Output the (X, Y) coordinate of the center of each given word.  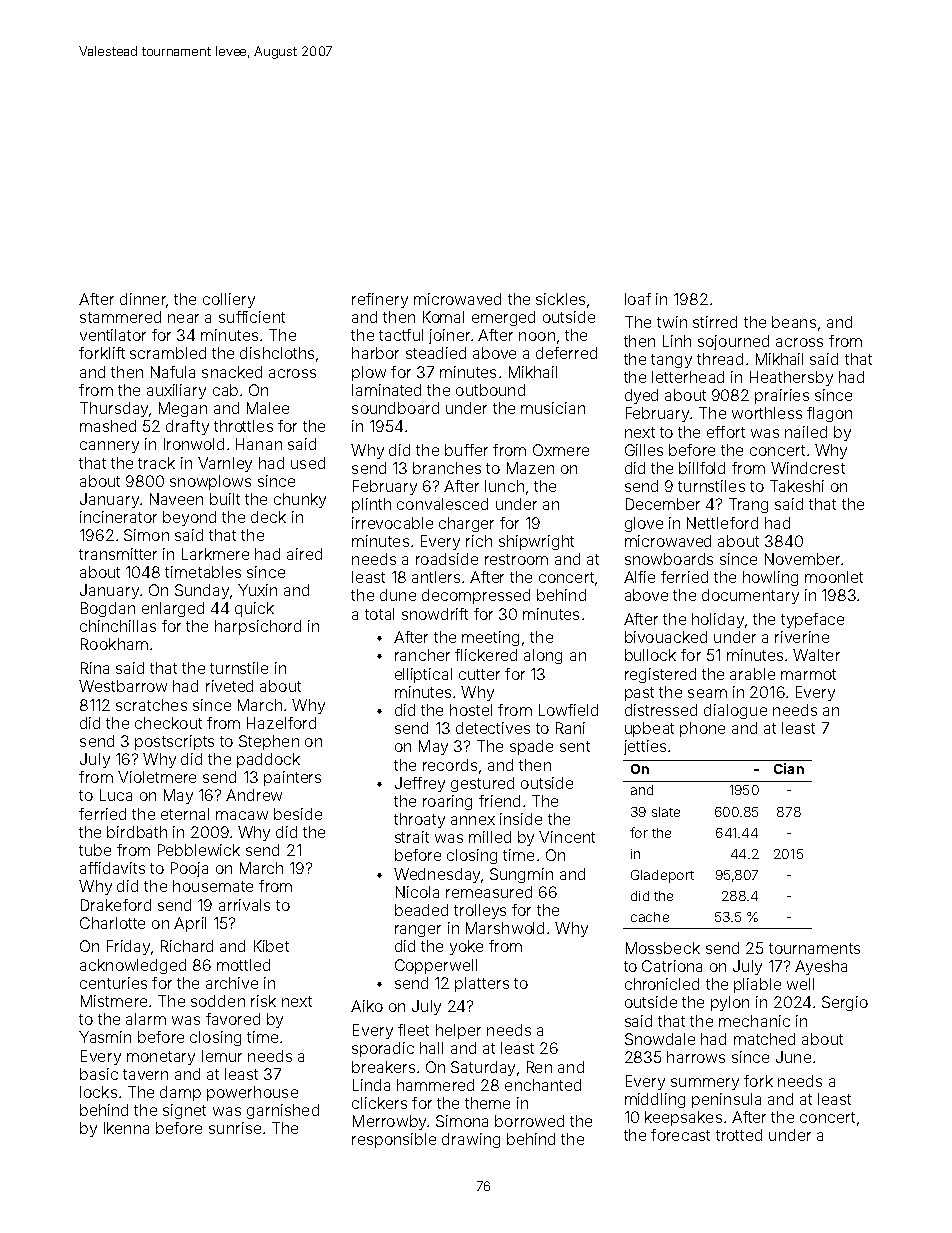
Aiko (367, 1006)
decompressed (476, 596)
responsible (394, 1140)
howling (770, 578)
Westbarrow (123, 686)
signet (184, 1111)
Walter (816, 655)
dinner (143, 299)
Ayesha (821, 967)
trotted (739, 1135)
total (379, 614)
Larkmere (215, 554)
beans (794, 322)
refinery (380, 300)
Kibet (271, 946)
